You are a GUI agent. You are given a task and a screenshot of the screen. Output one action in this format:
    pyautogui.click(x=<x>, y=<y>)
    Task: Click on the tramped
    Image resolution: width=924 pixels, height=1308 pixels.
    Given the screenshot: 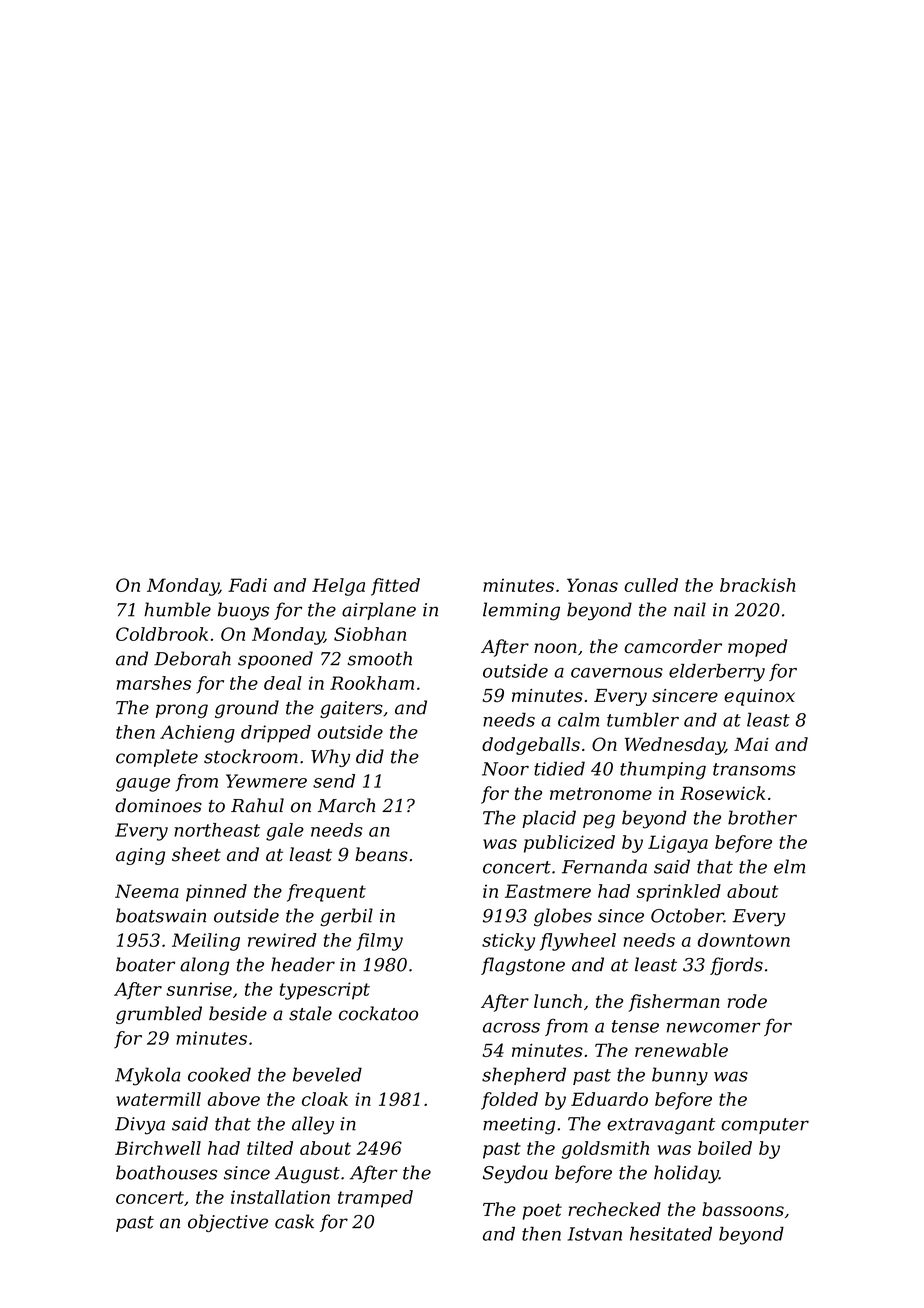 What is the action you would take?
    pyautogui.click(x=375, y=1199)
